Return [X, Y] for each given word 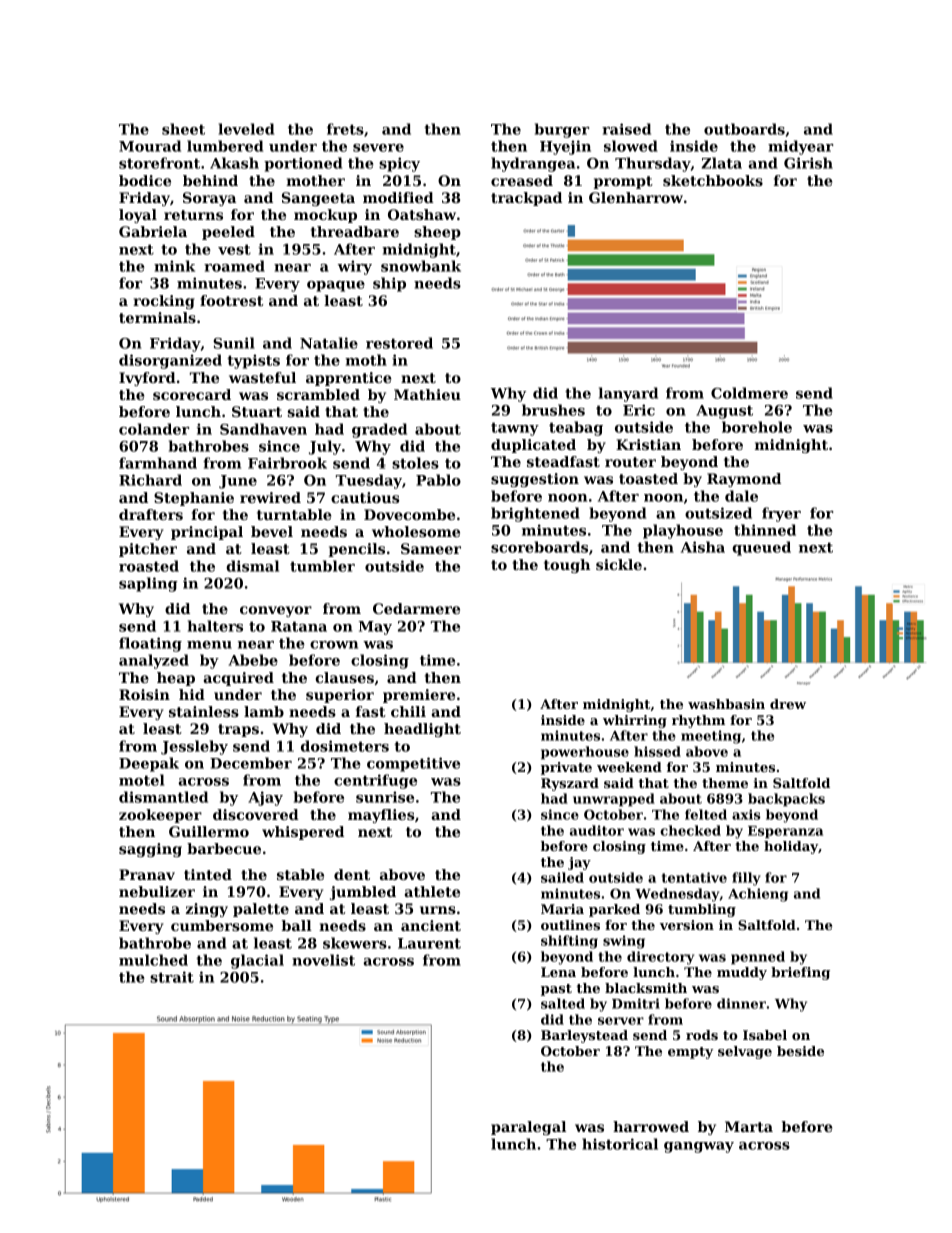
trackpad [526, 199]
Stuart [257, 411]
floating [150, 644]
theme [725, 783]
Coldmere [749, 393]
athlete [432, 891]
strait [172, 977]
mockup [325, 216]
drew [788, 704]
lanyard [628, 394]
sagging [150, 850]
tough [567, 566]
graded [379, 430]
